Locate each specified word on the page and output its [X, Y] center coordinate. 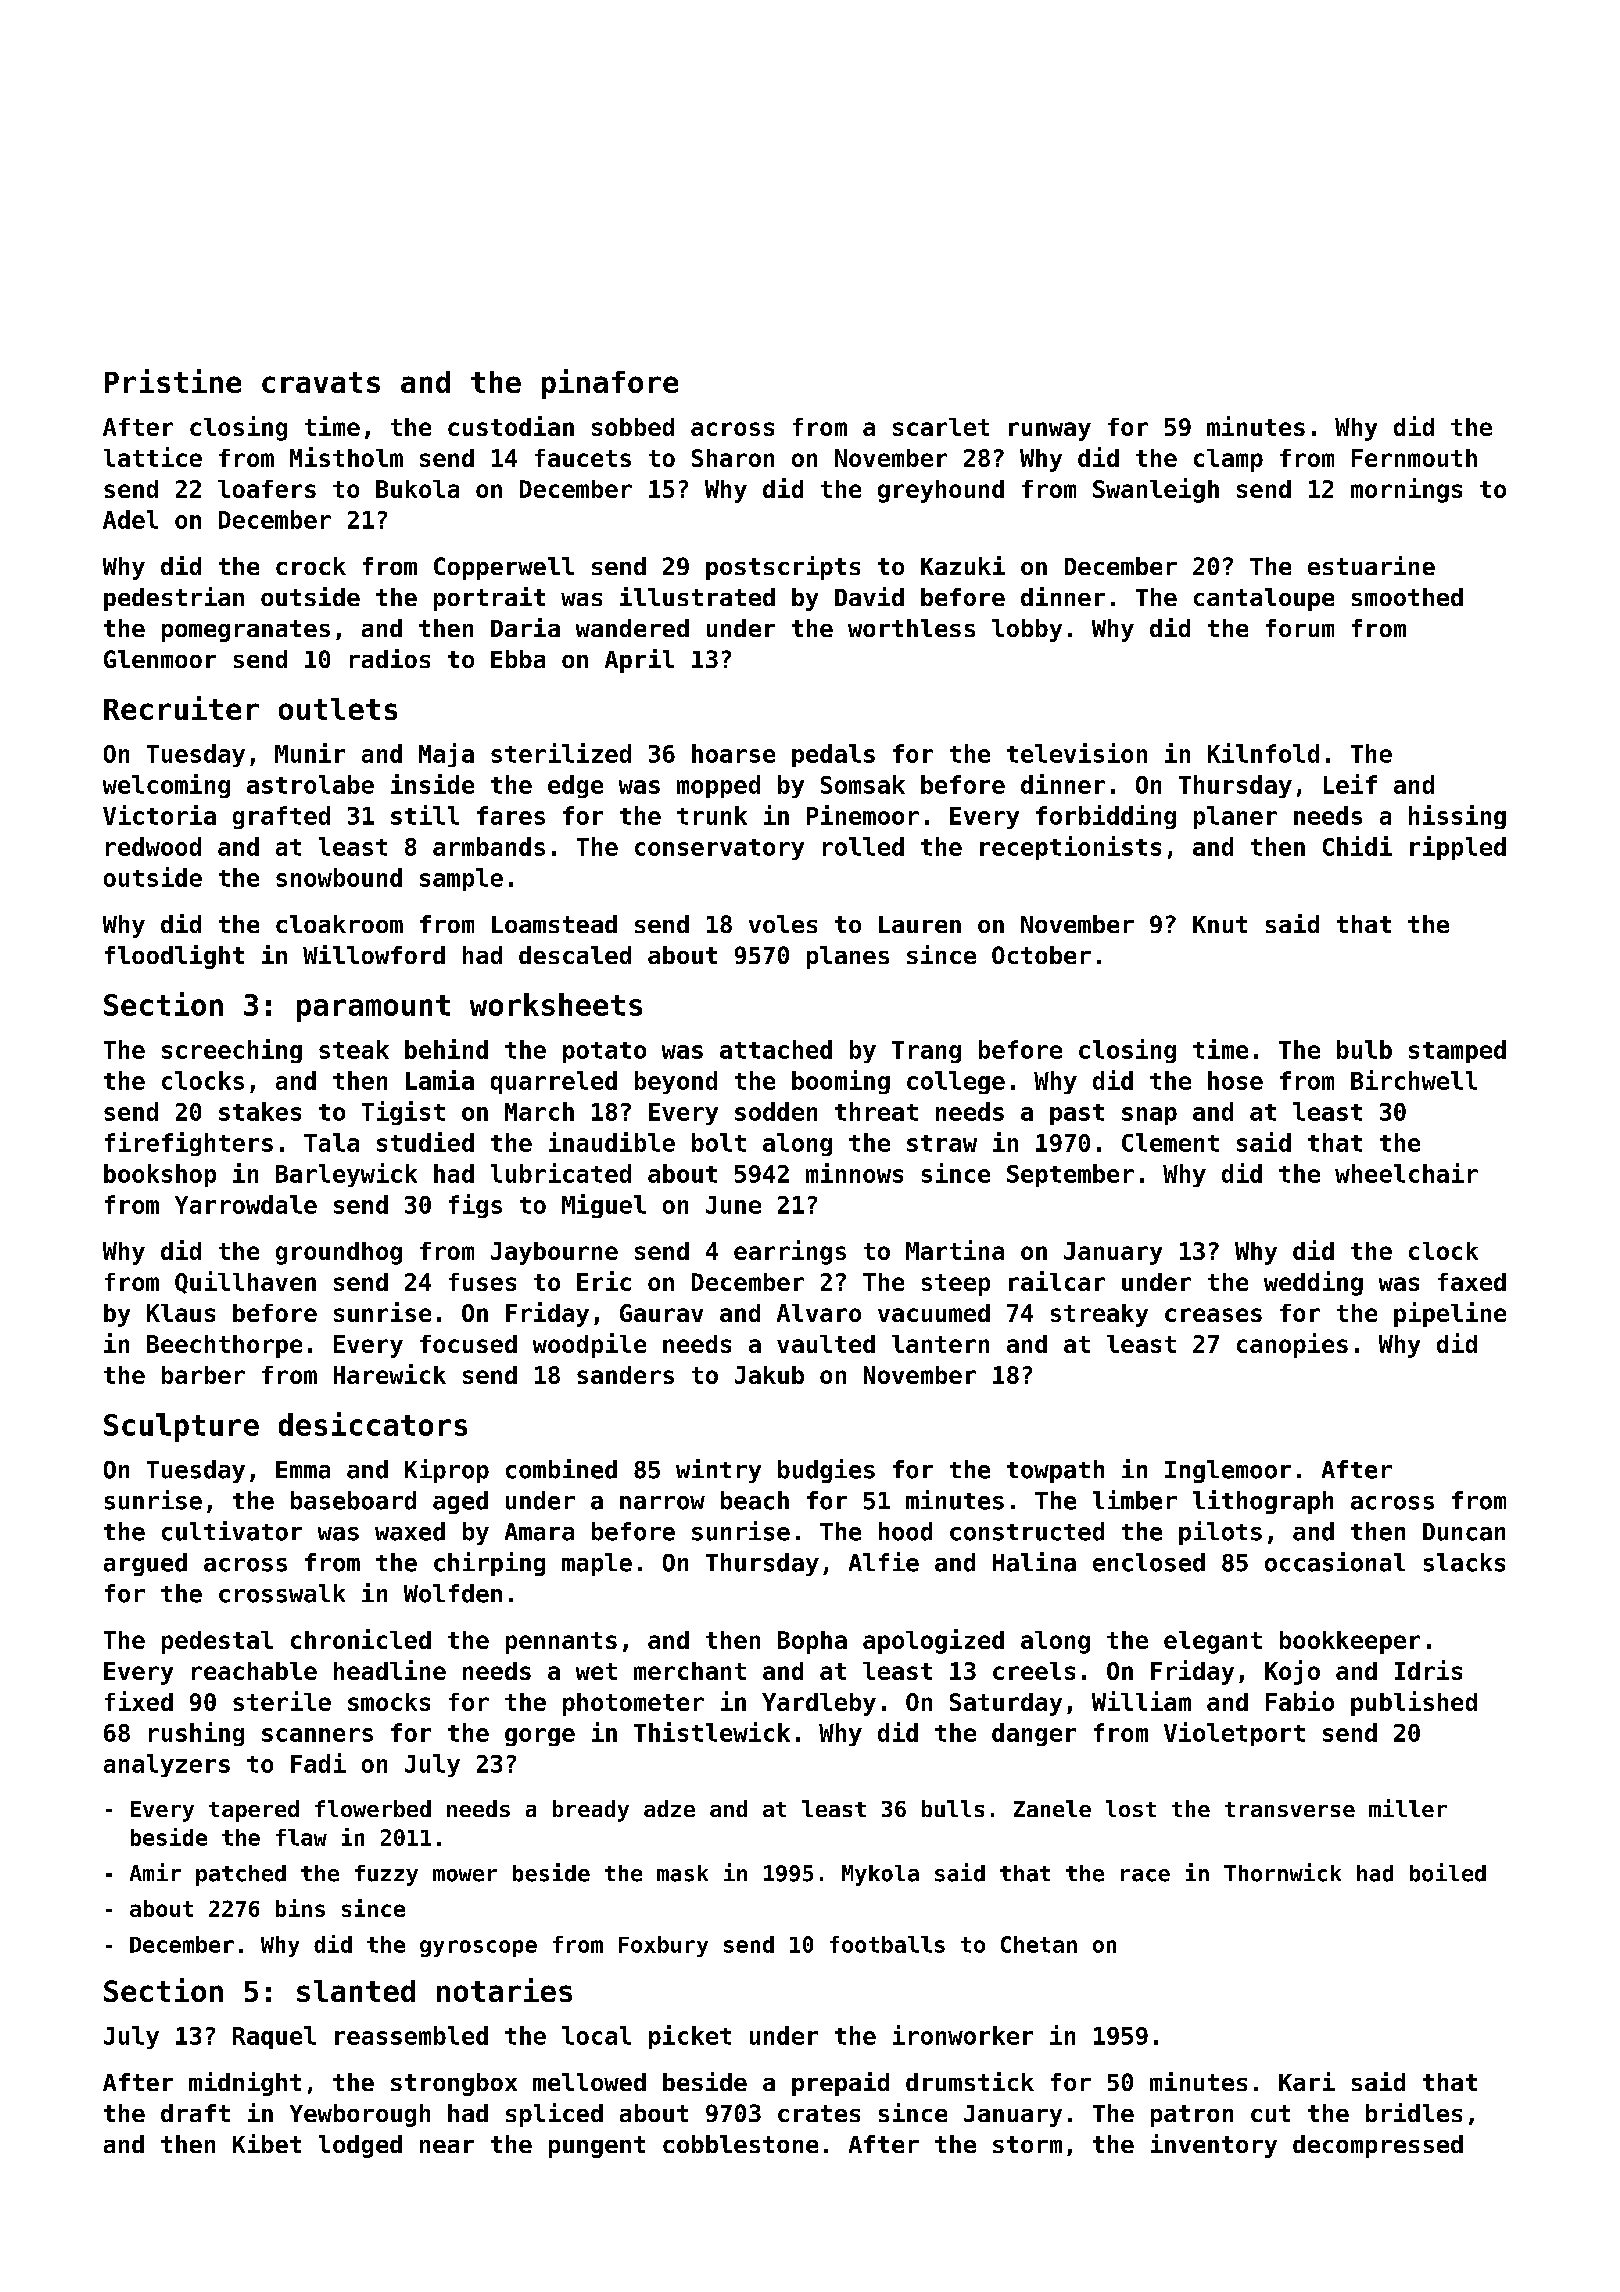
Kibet [267, 2143]
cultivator [232, 1531]
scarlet [941, 427]
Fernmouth [1414, 458]
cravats [321, 382]
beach [755, 1500]
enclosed [1149, 1562]
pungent [597, 2147]
